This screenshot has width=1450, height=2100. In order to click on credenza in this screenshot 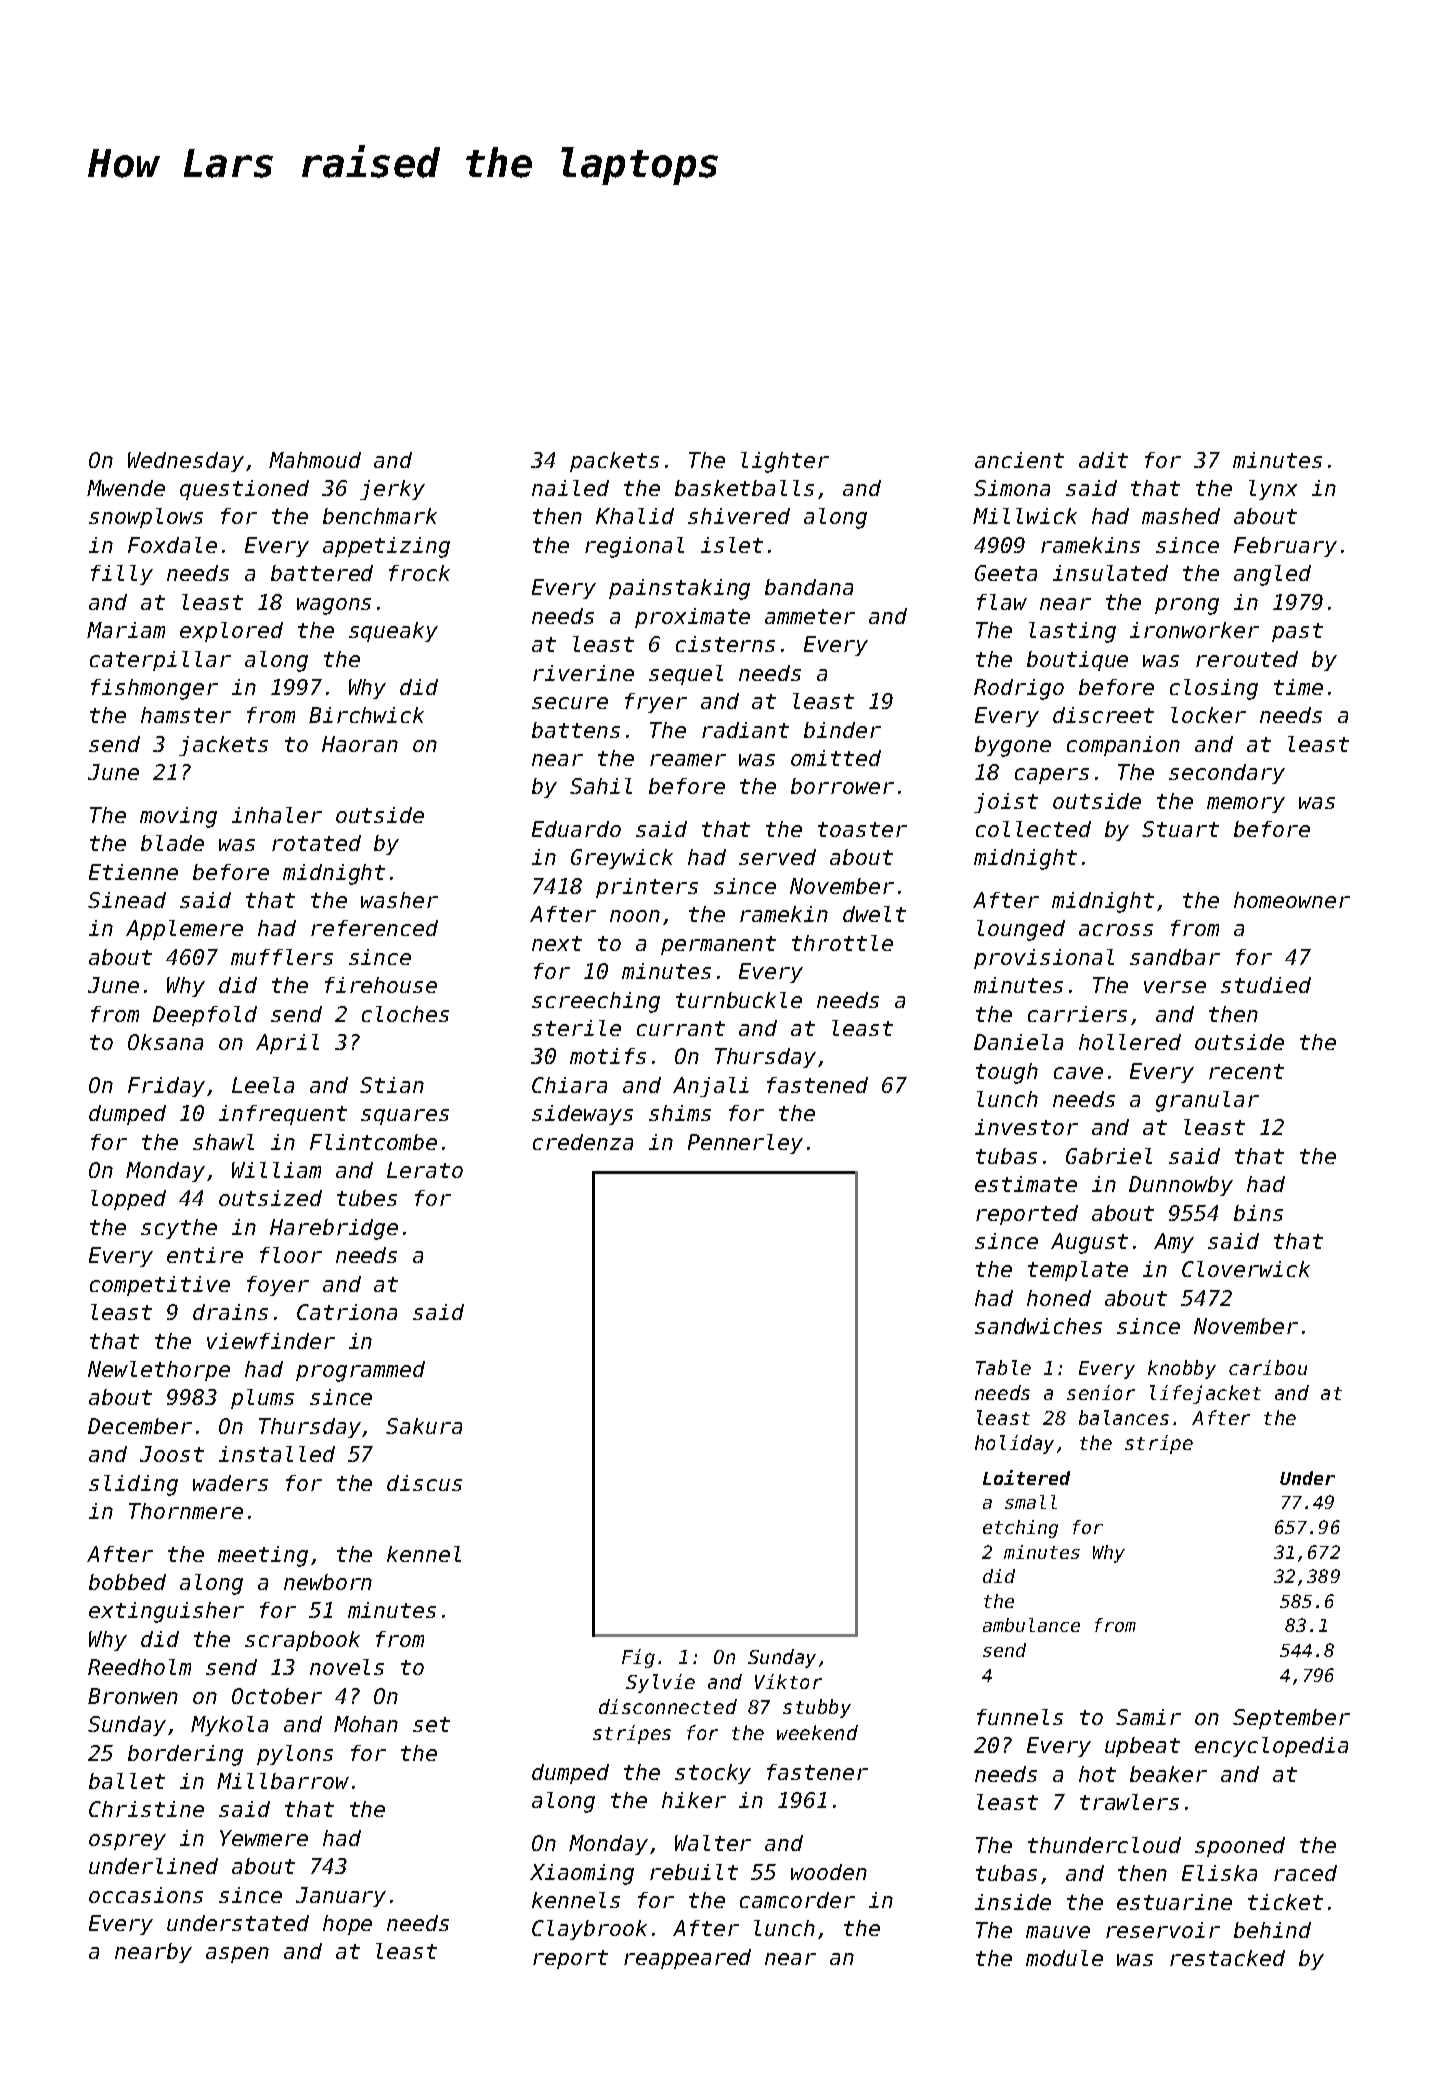, I will do `click(583, 1142)`.
